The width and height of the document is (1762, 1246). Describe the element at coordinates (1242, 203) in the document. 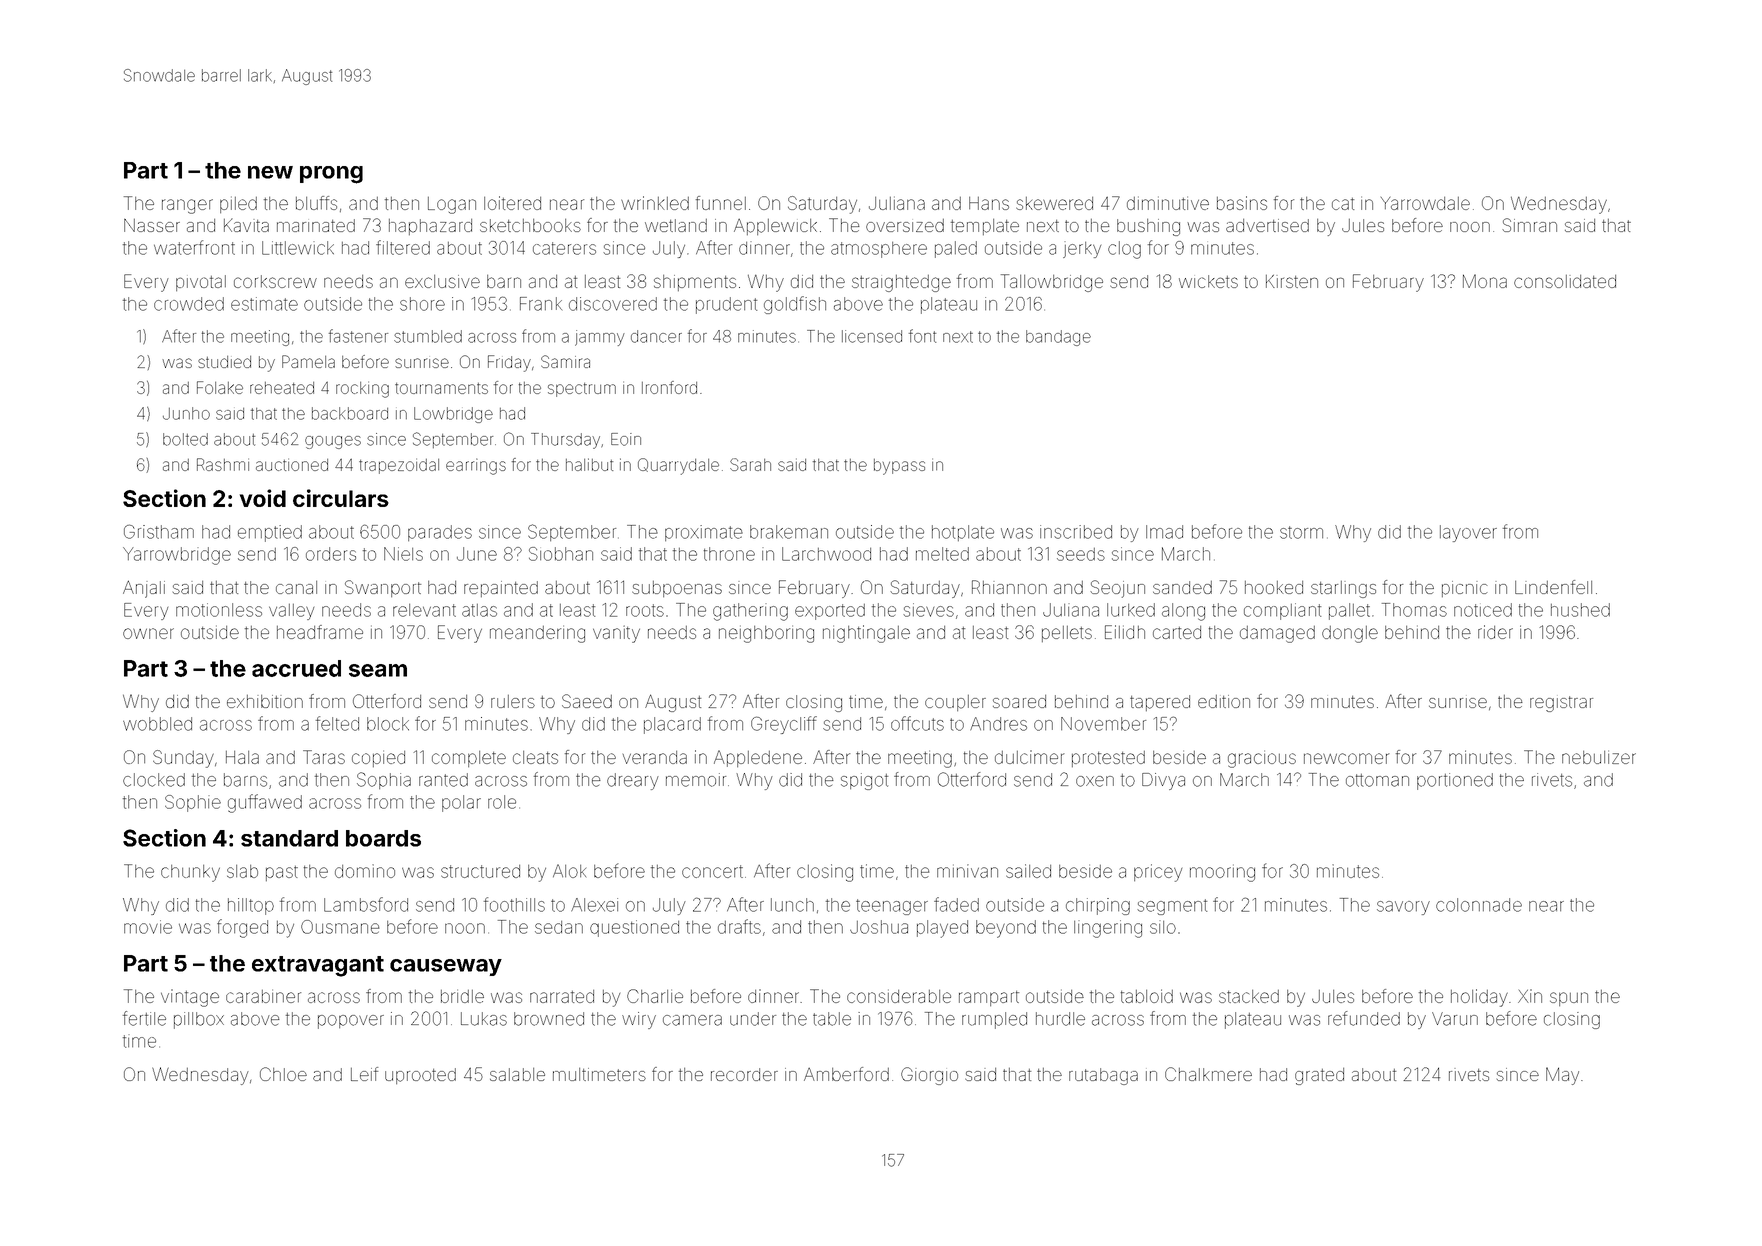

I see `basins` at that location.
